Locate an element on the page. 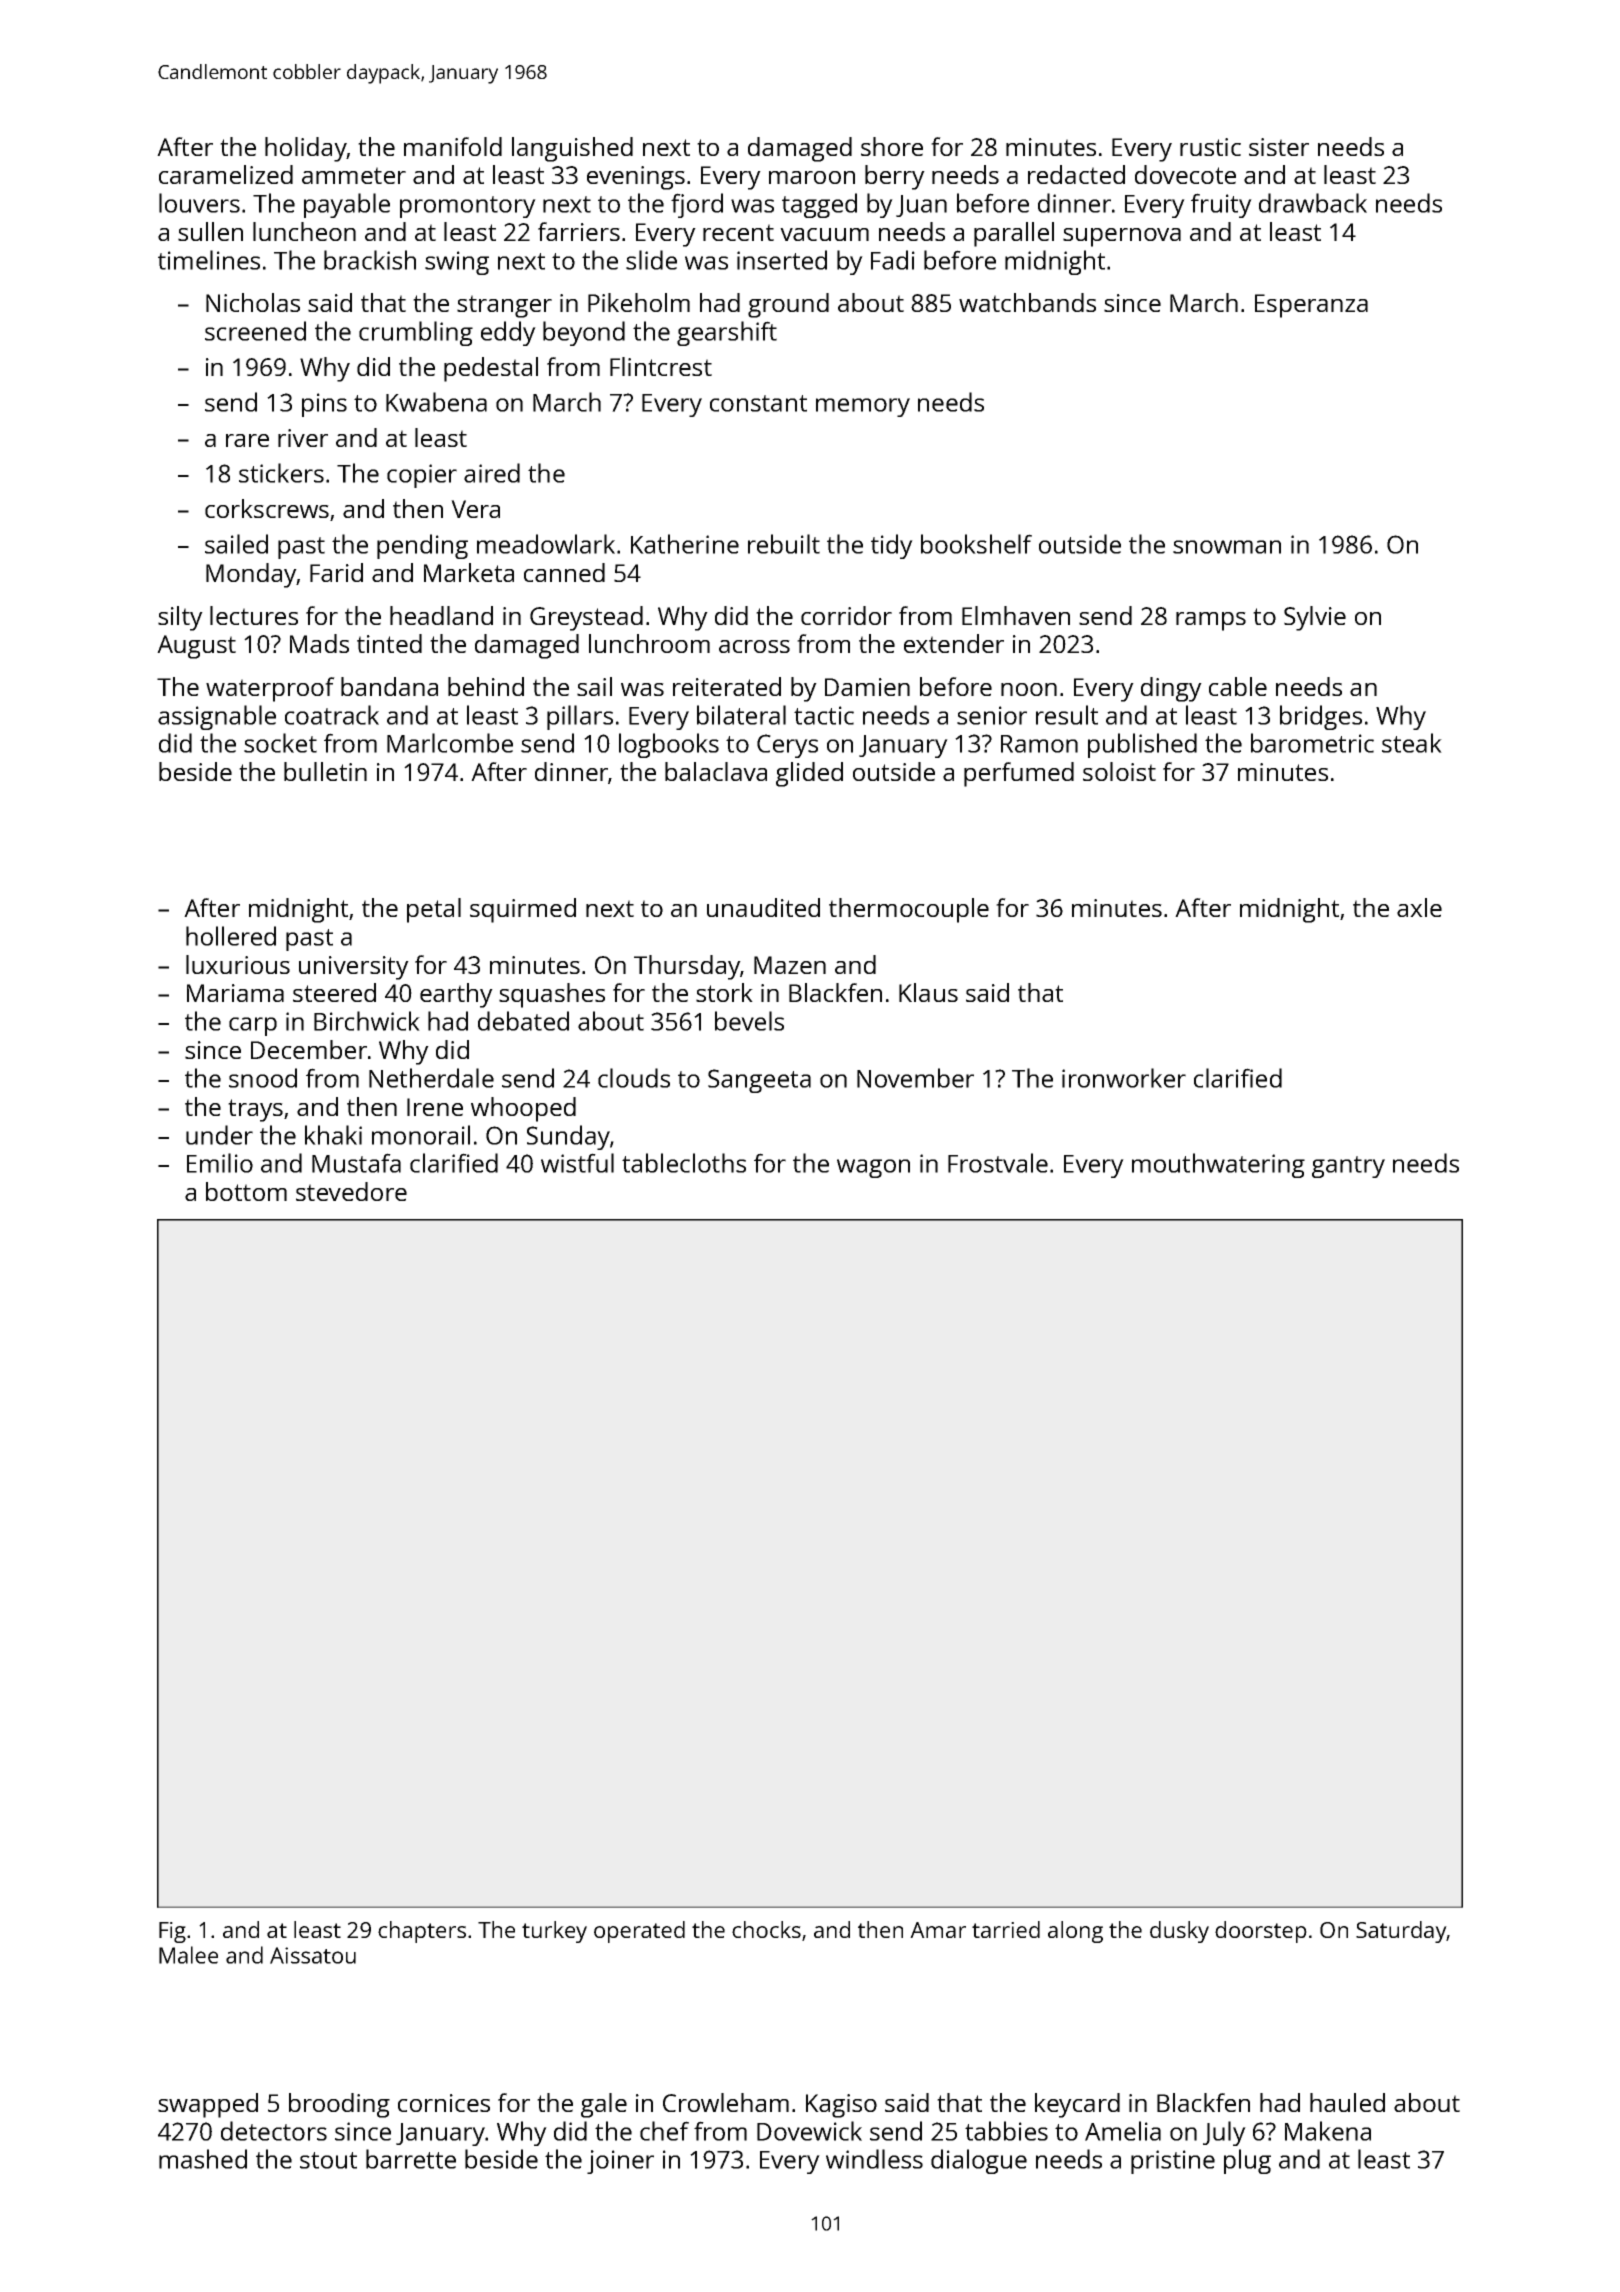 The height and width of the document is (2292, 1620). doorstep is located at coordinates (1261, 1932).
